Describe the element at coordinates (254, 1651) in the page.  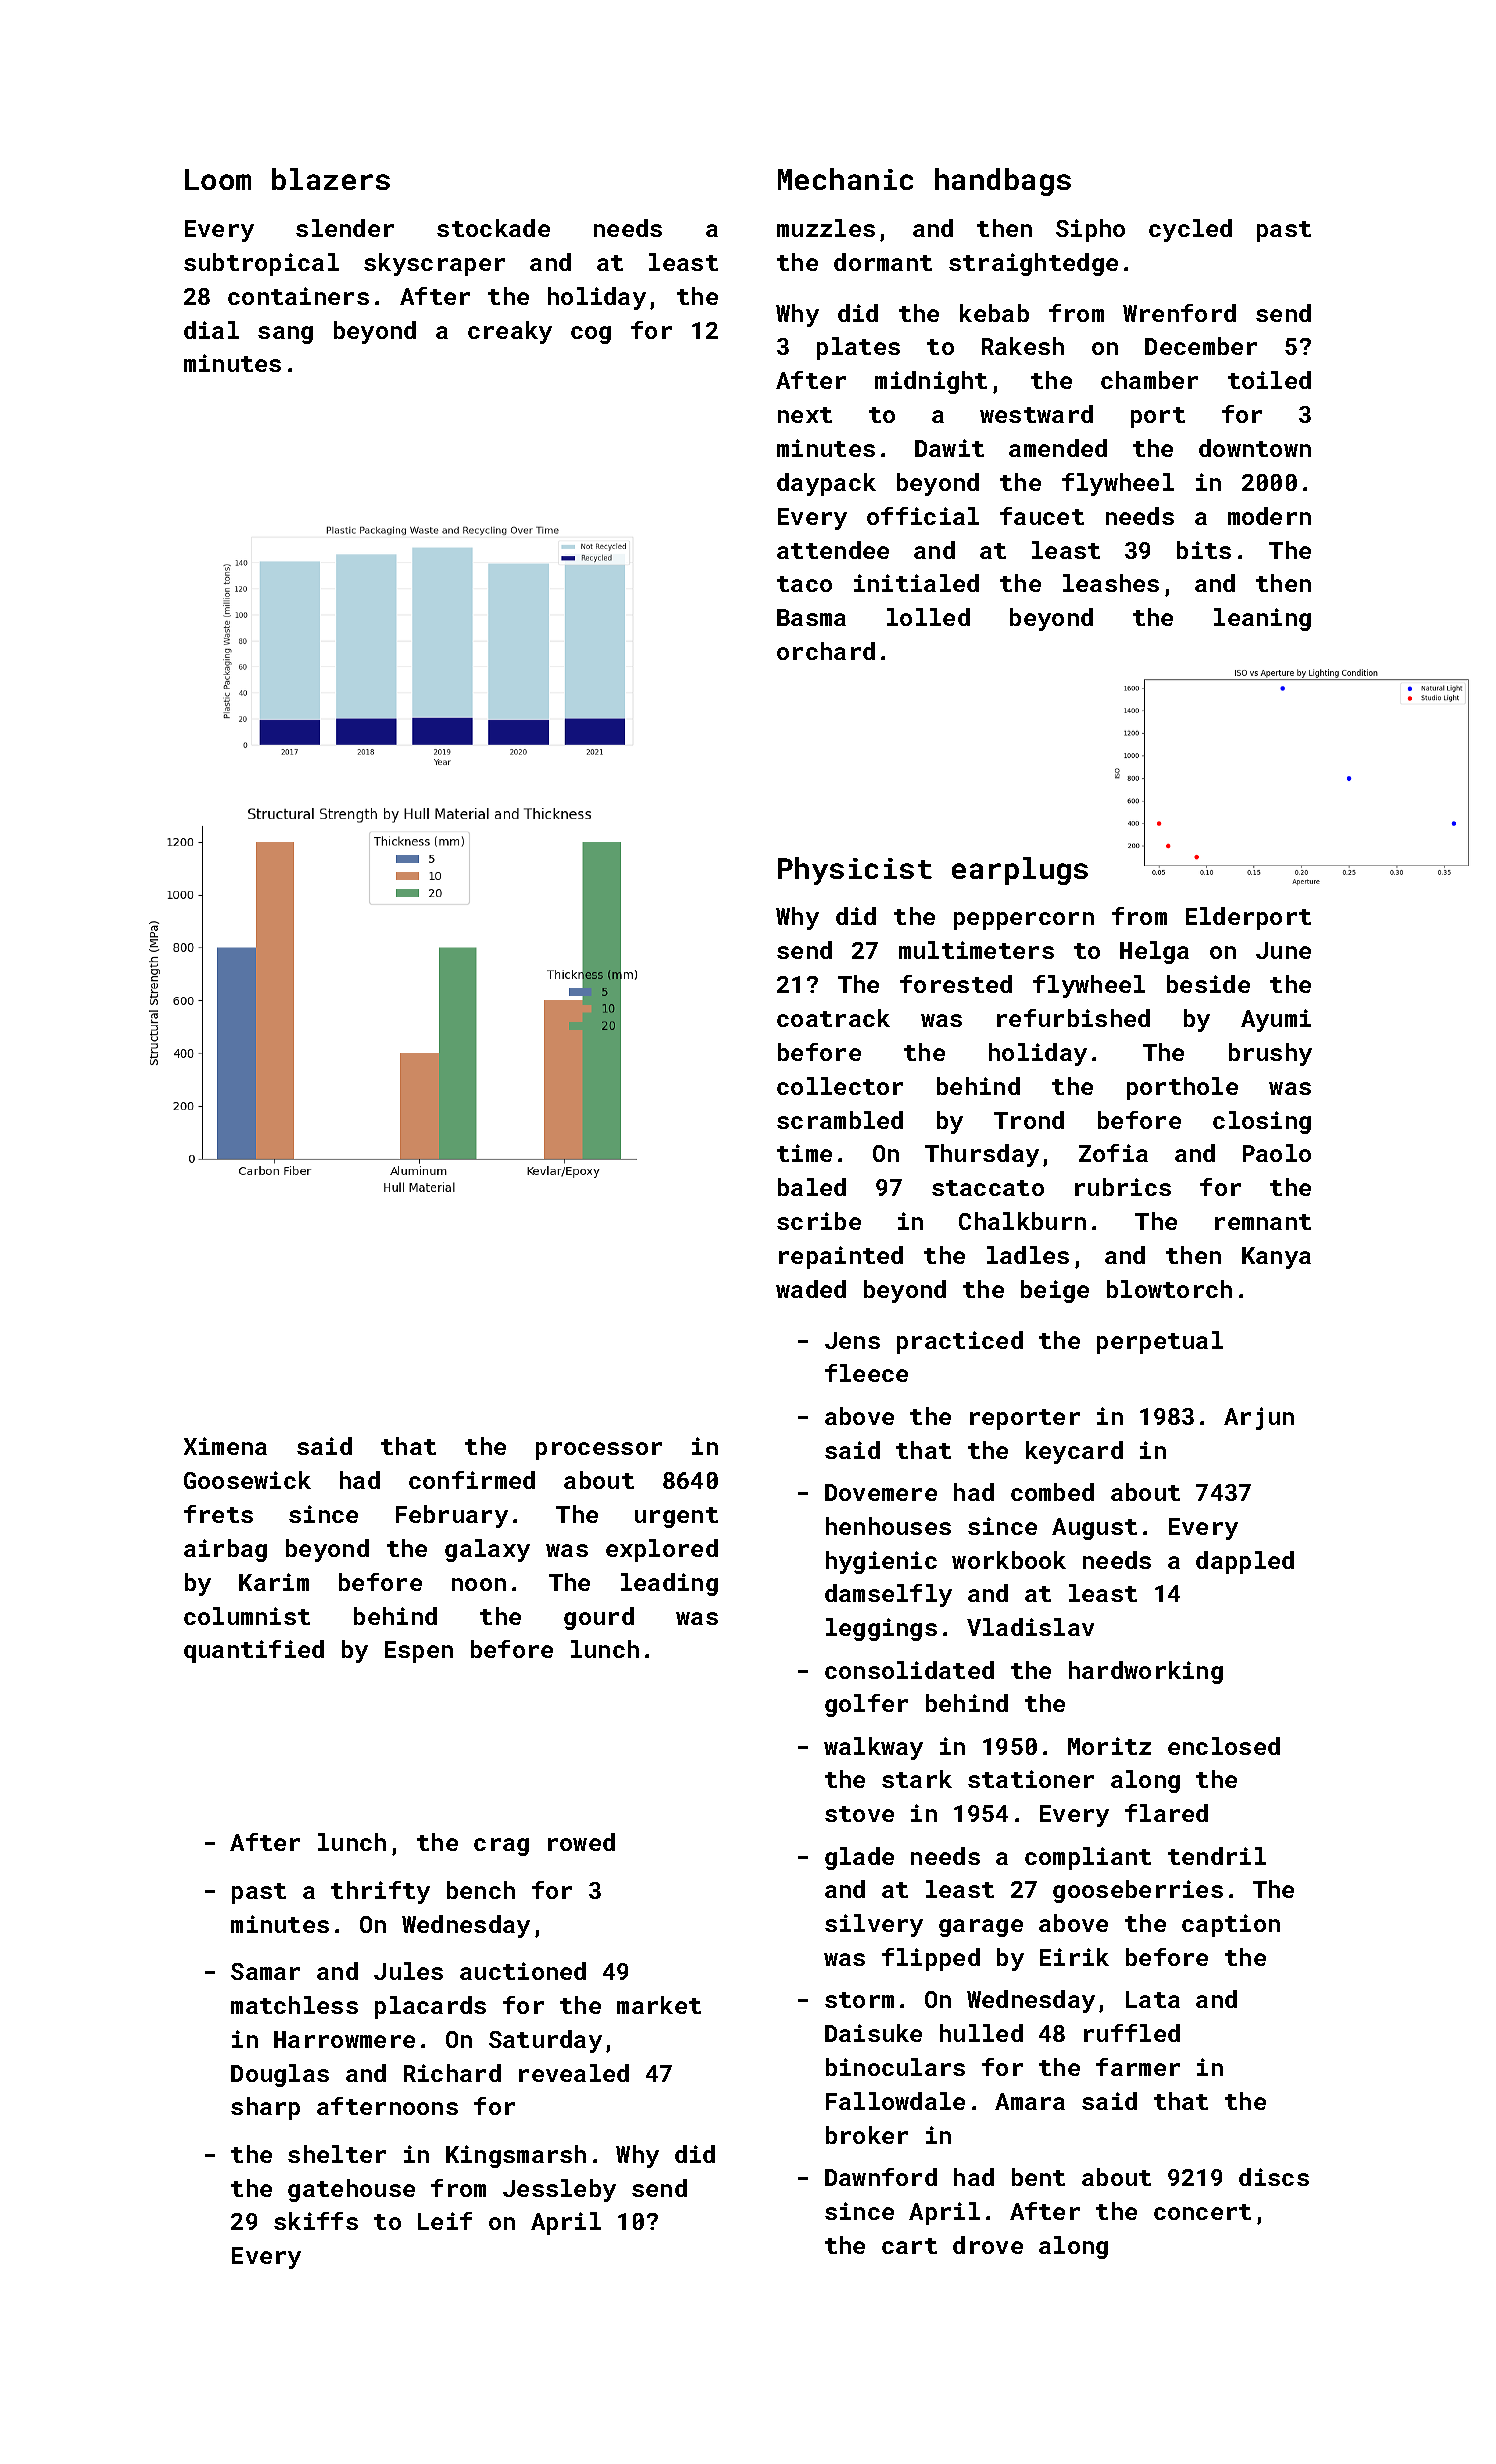
I see `quantified` at that location.
